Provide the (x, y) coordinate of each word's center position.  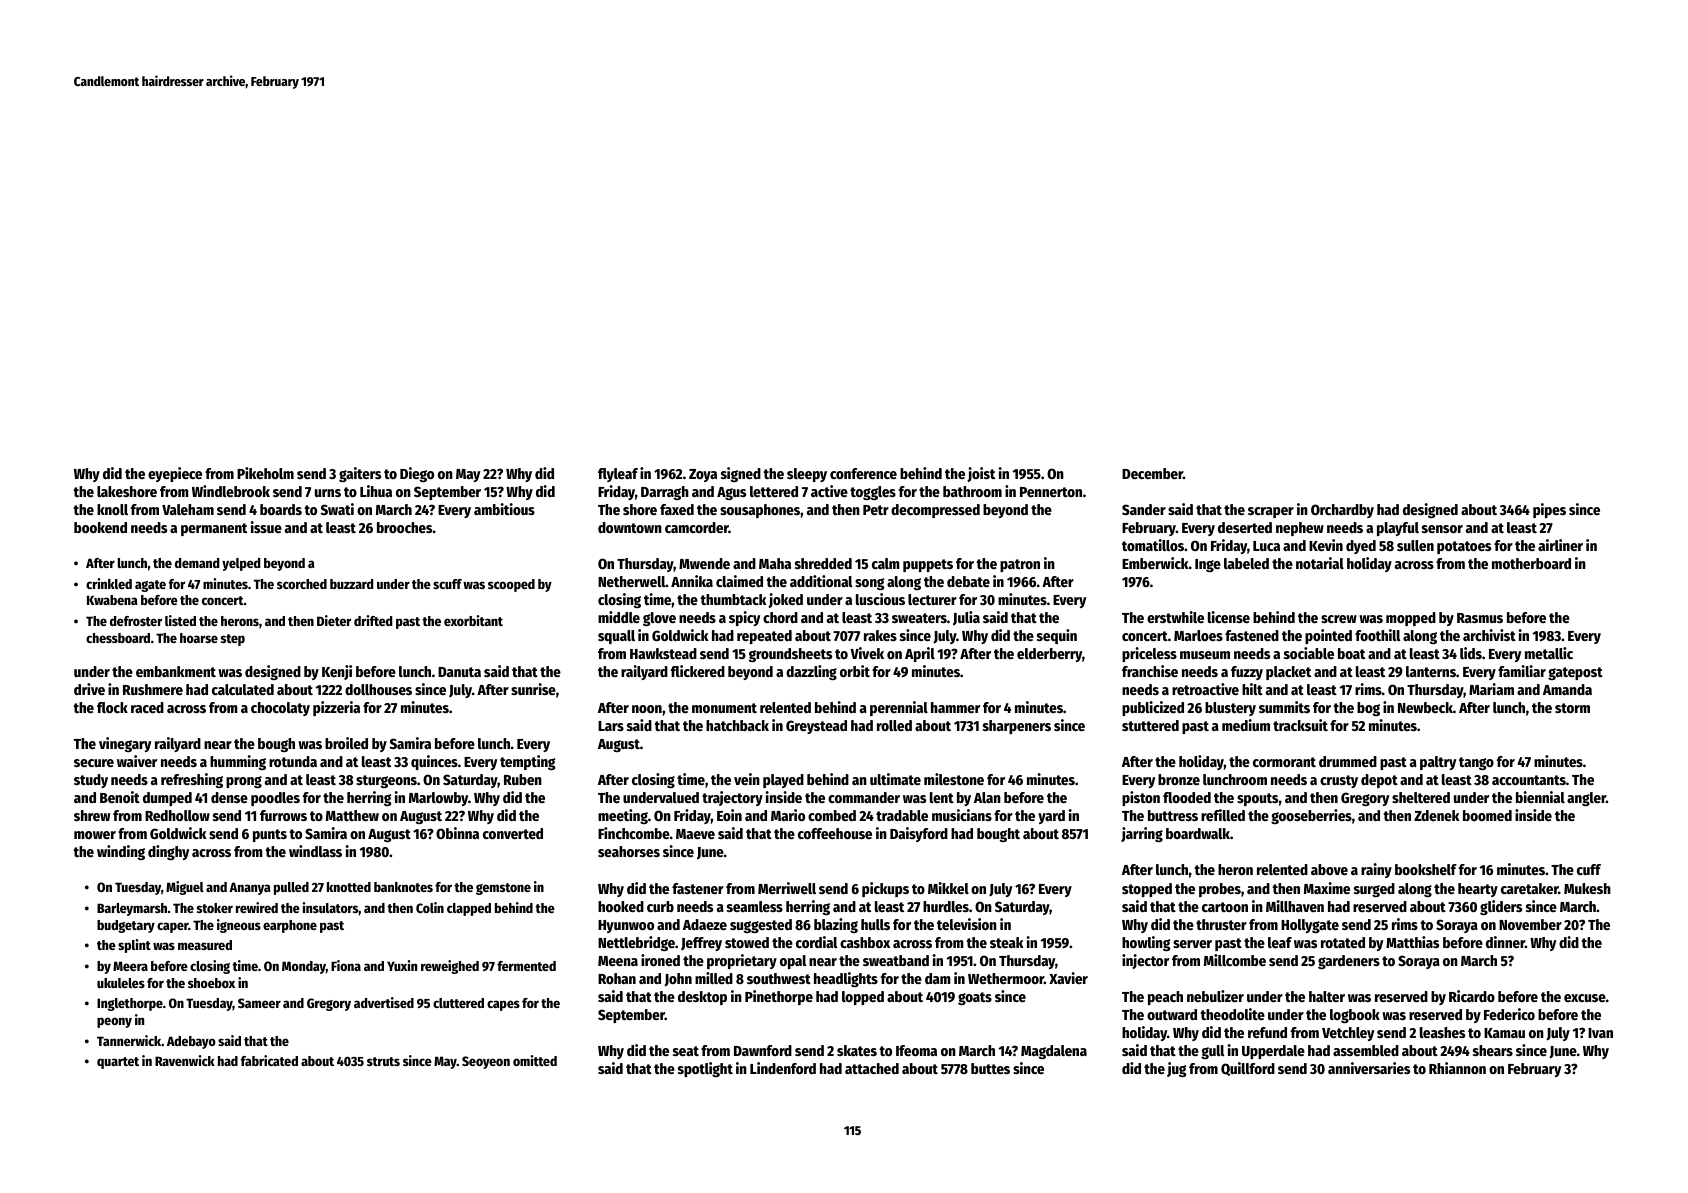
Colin (430, 907)
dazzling (811, 672)
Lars (611, 726)
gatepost (1575, 673)
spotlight (705, 1069)
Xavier (1068, 978)
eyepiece (175, 474)
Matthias (1412, 942)
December (1152, 473)
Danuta (459, 672)
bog (1368, 709)
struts (383, 1061)
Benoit (120, 797)
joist (981, 474)
